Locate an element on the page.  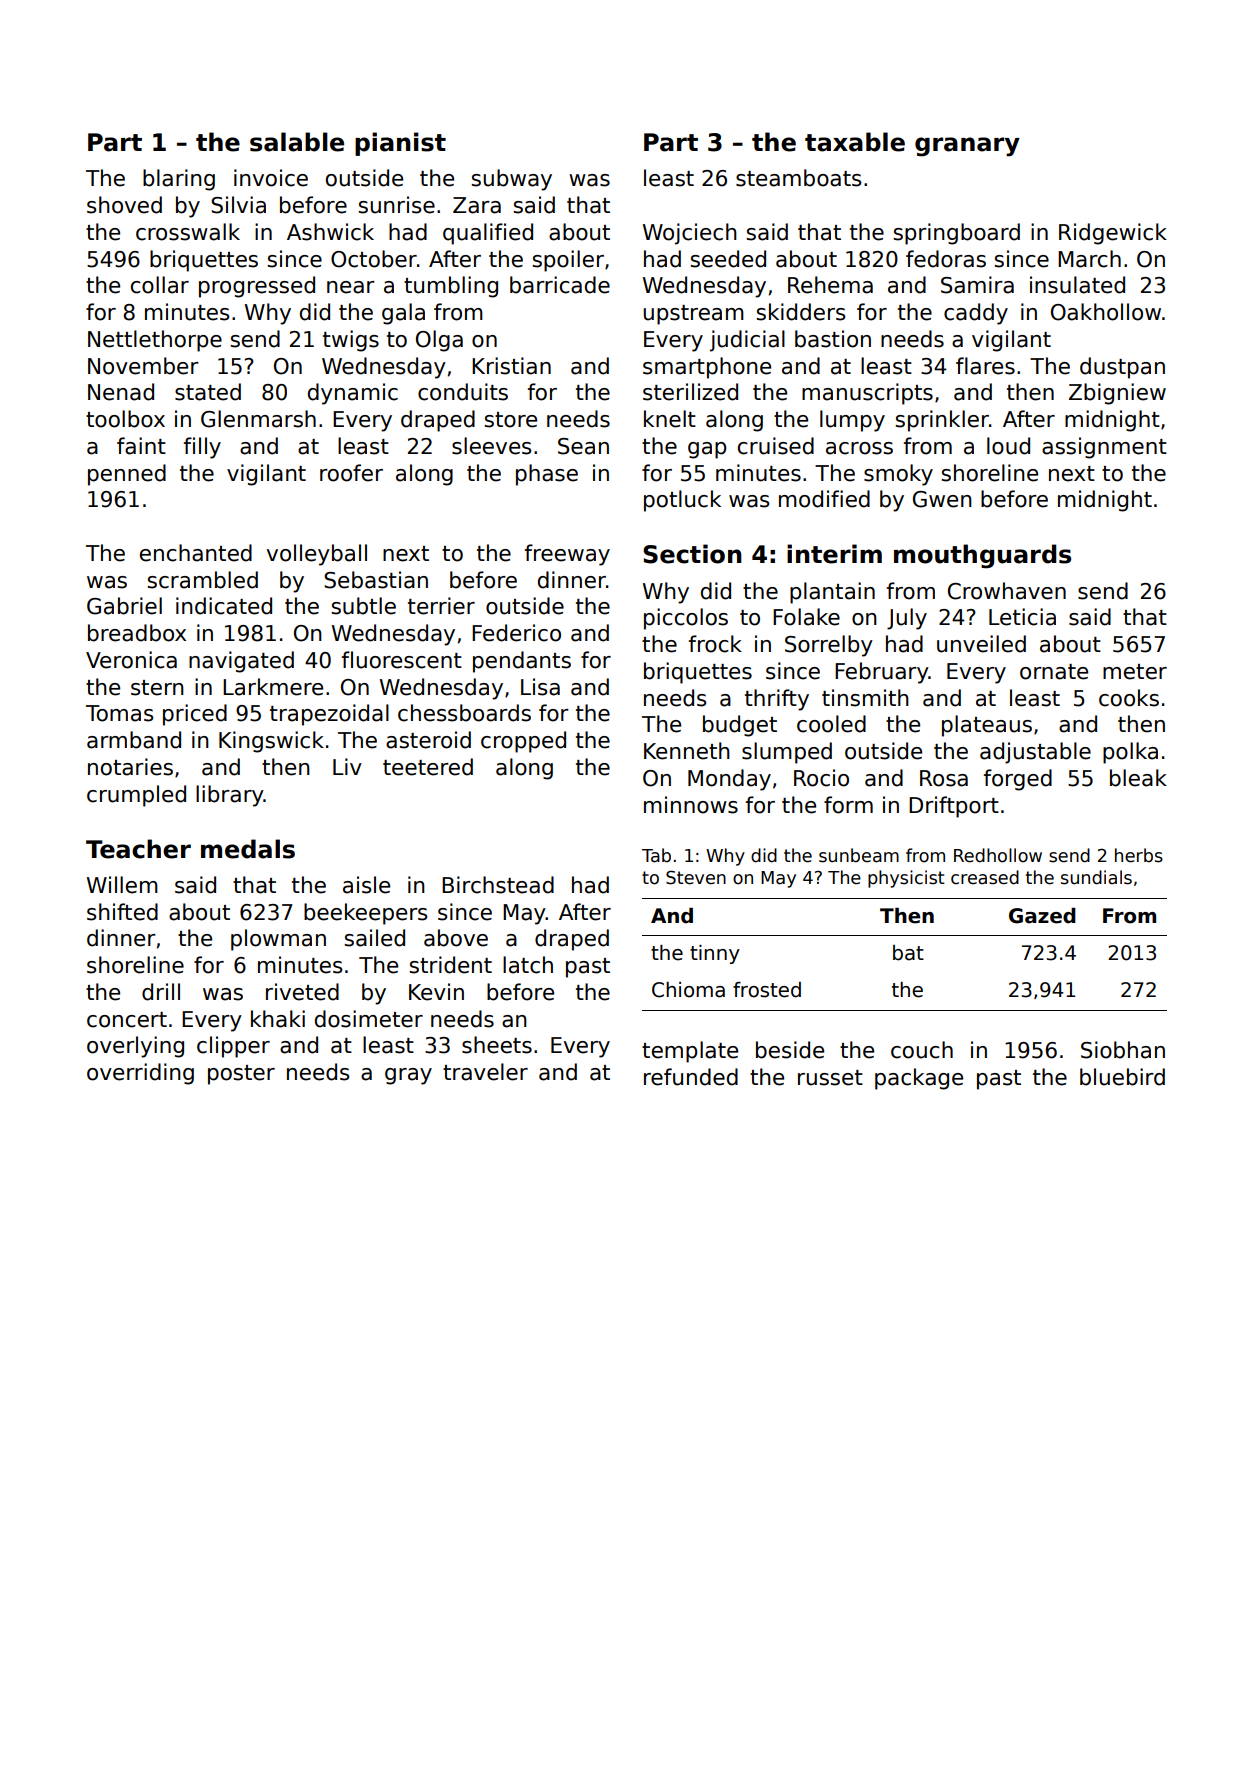
freeway is located at coordinates (567, 555).
